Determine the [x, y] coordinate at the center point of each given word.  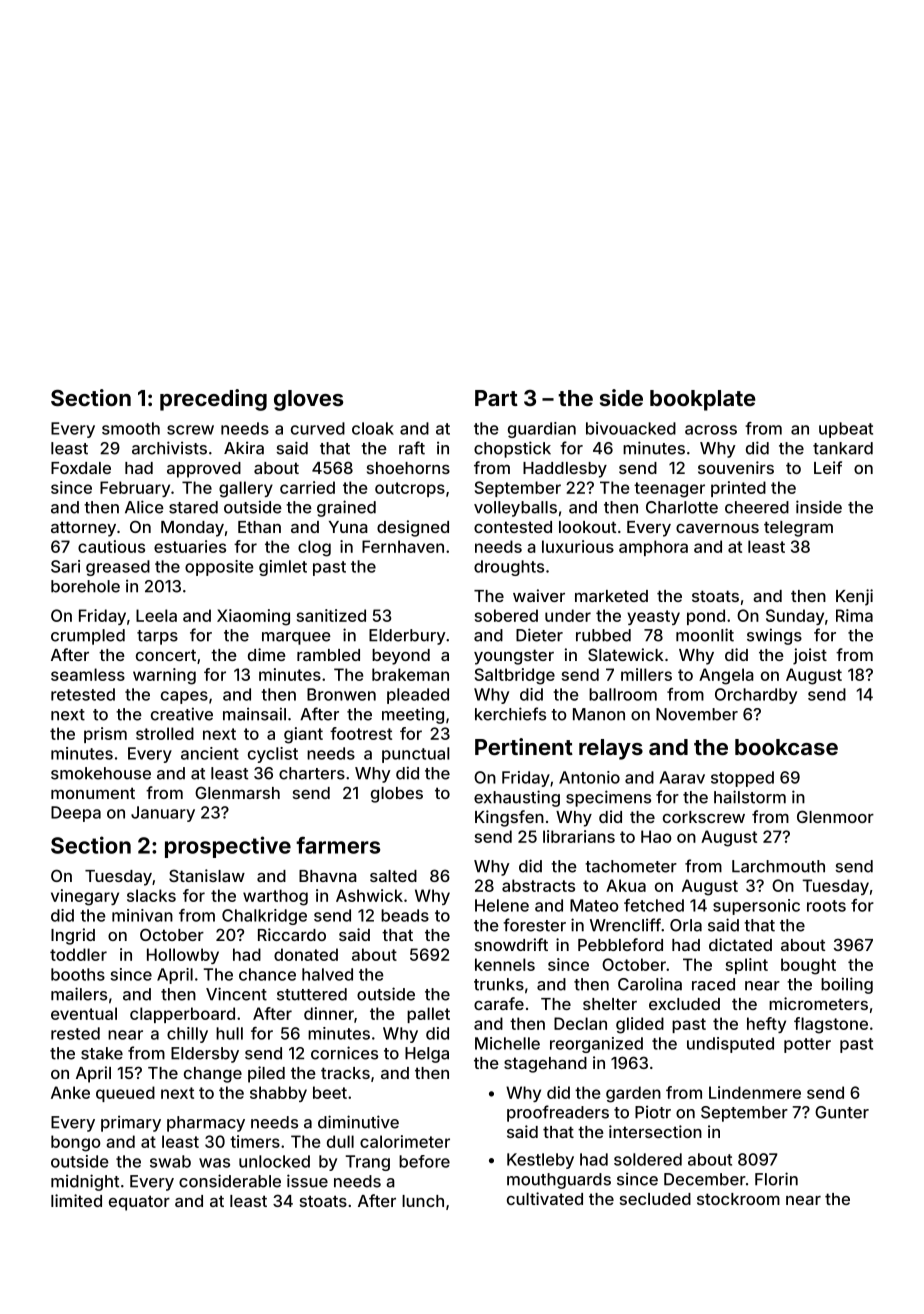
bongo [76, 1143]
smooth [131, 428]
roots [826, 906]
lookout [587, 527]
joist [810, 656]
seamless [88, 674]
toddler [78, 954]
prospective [228, 847]
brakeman [410, 674]
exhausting [517, 798]
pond [706, 617]
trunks [499, 984]
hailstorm [750, 797]
